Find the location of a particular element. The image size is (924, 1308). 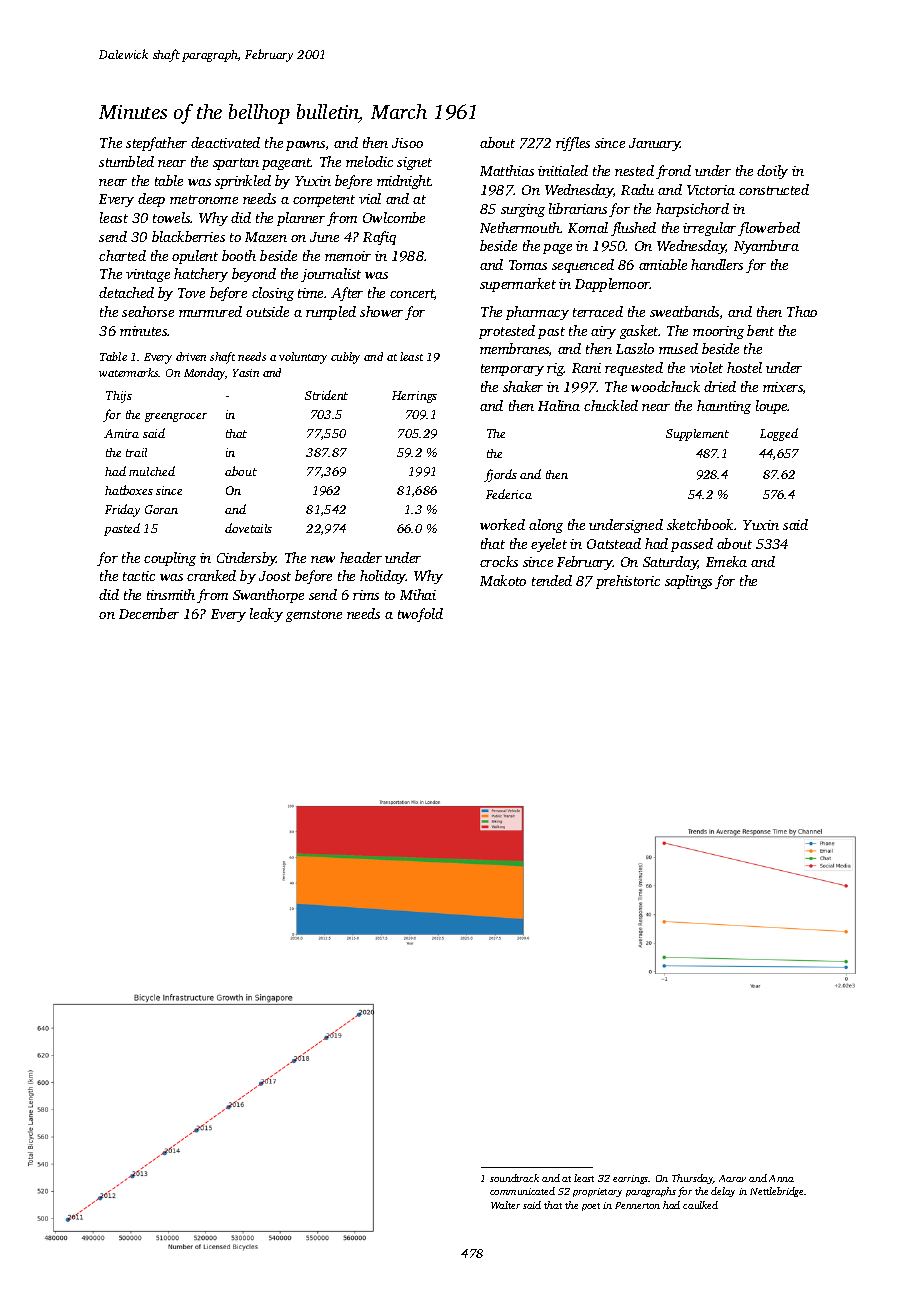

gemstone is located at coordinates (314, 616).
